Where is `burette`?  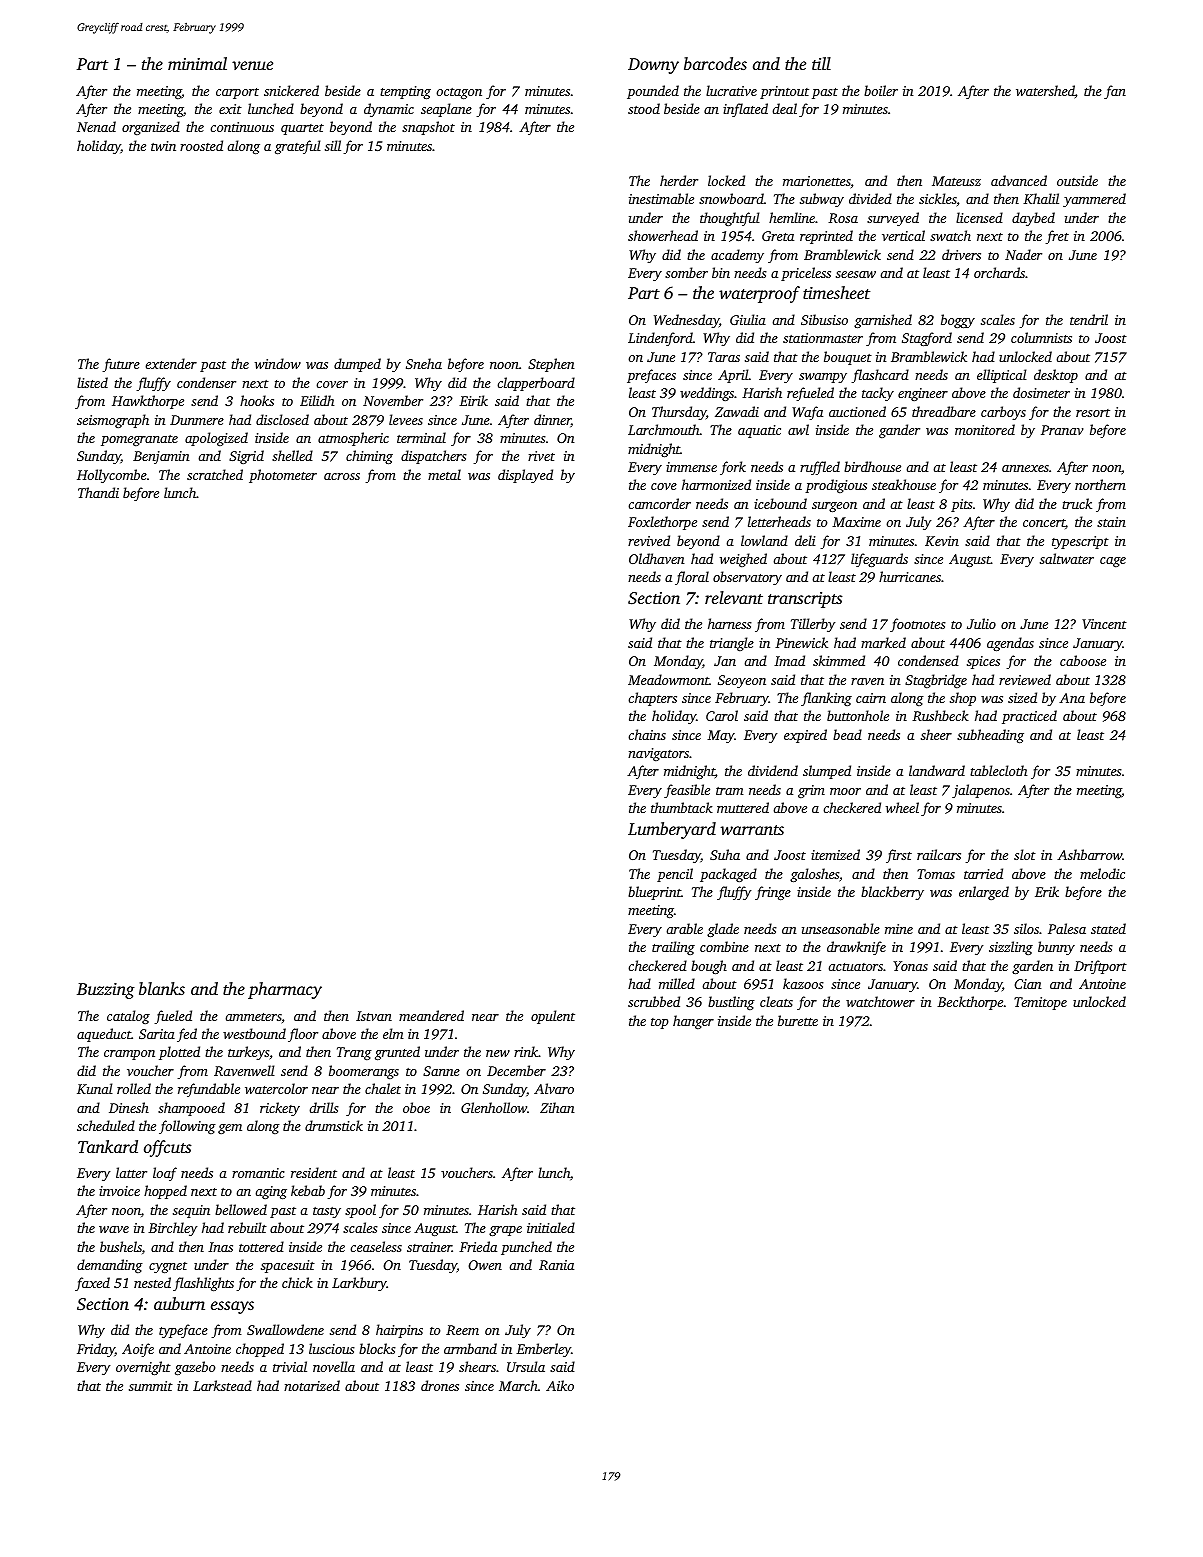 burette is located at coordinates (798, 1020).
